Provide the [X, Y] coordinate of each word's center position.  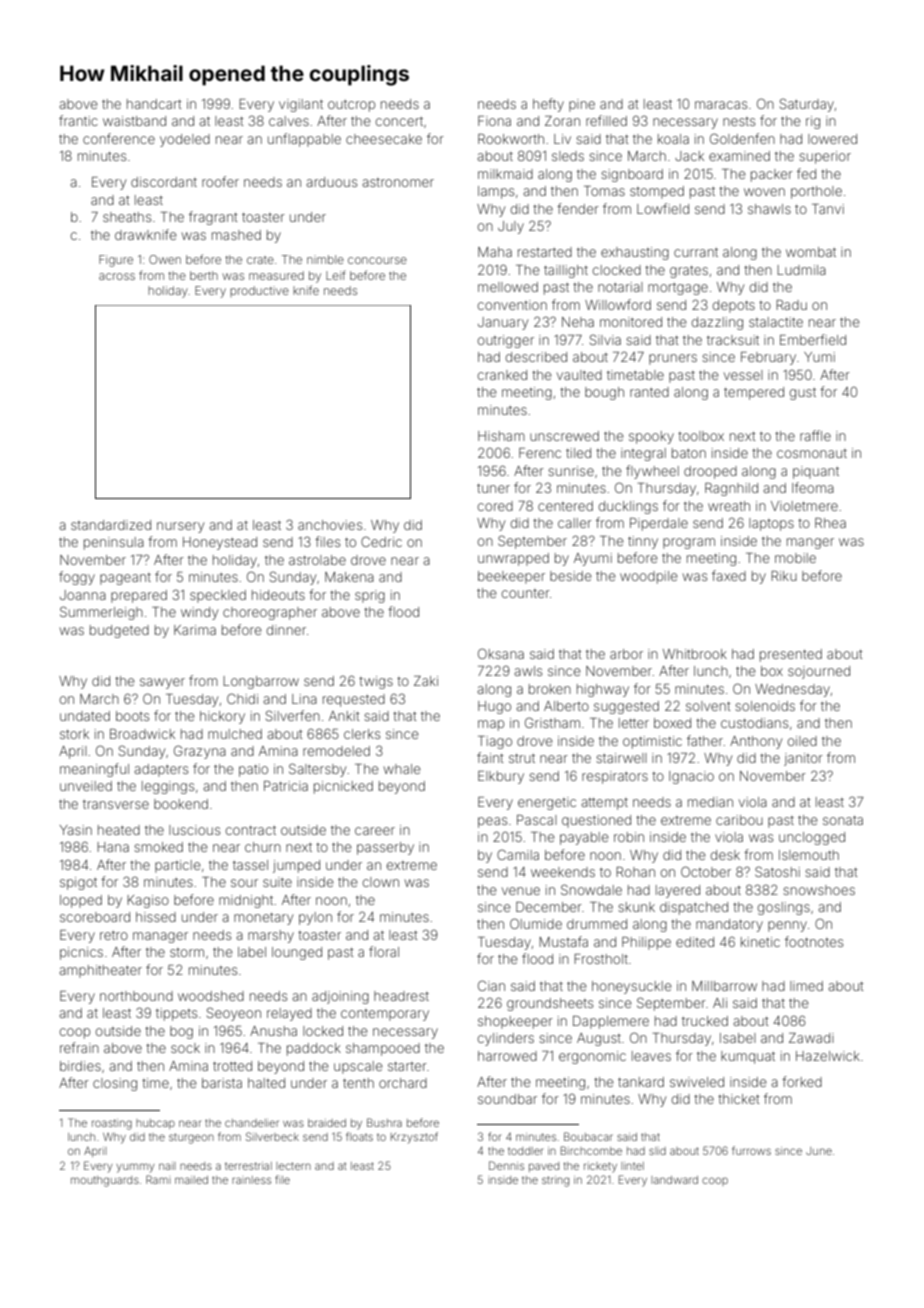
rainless [251, 1180]
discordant [164, 182]
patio [253, 770]
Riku [784, 576]
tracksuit [733, 340]
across [117, 276]
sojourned [819, 672]
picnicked [343, 787]
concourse [377, 260]
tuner [493, 488]
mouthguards [105, 1181]
